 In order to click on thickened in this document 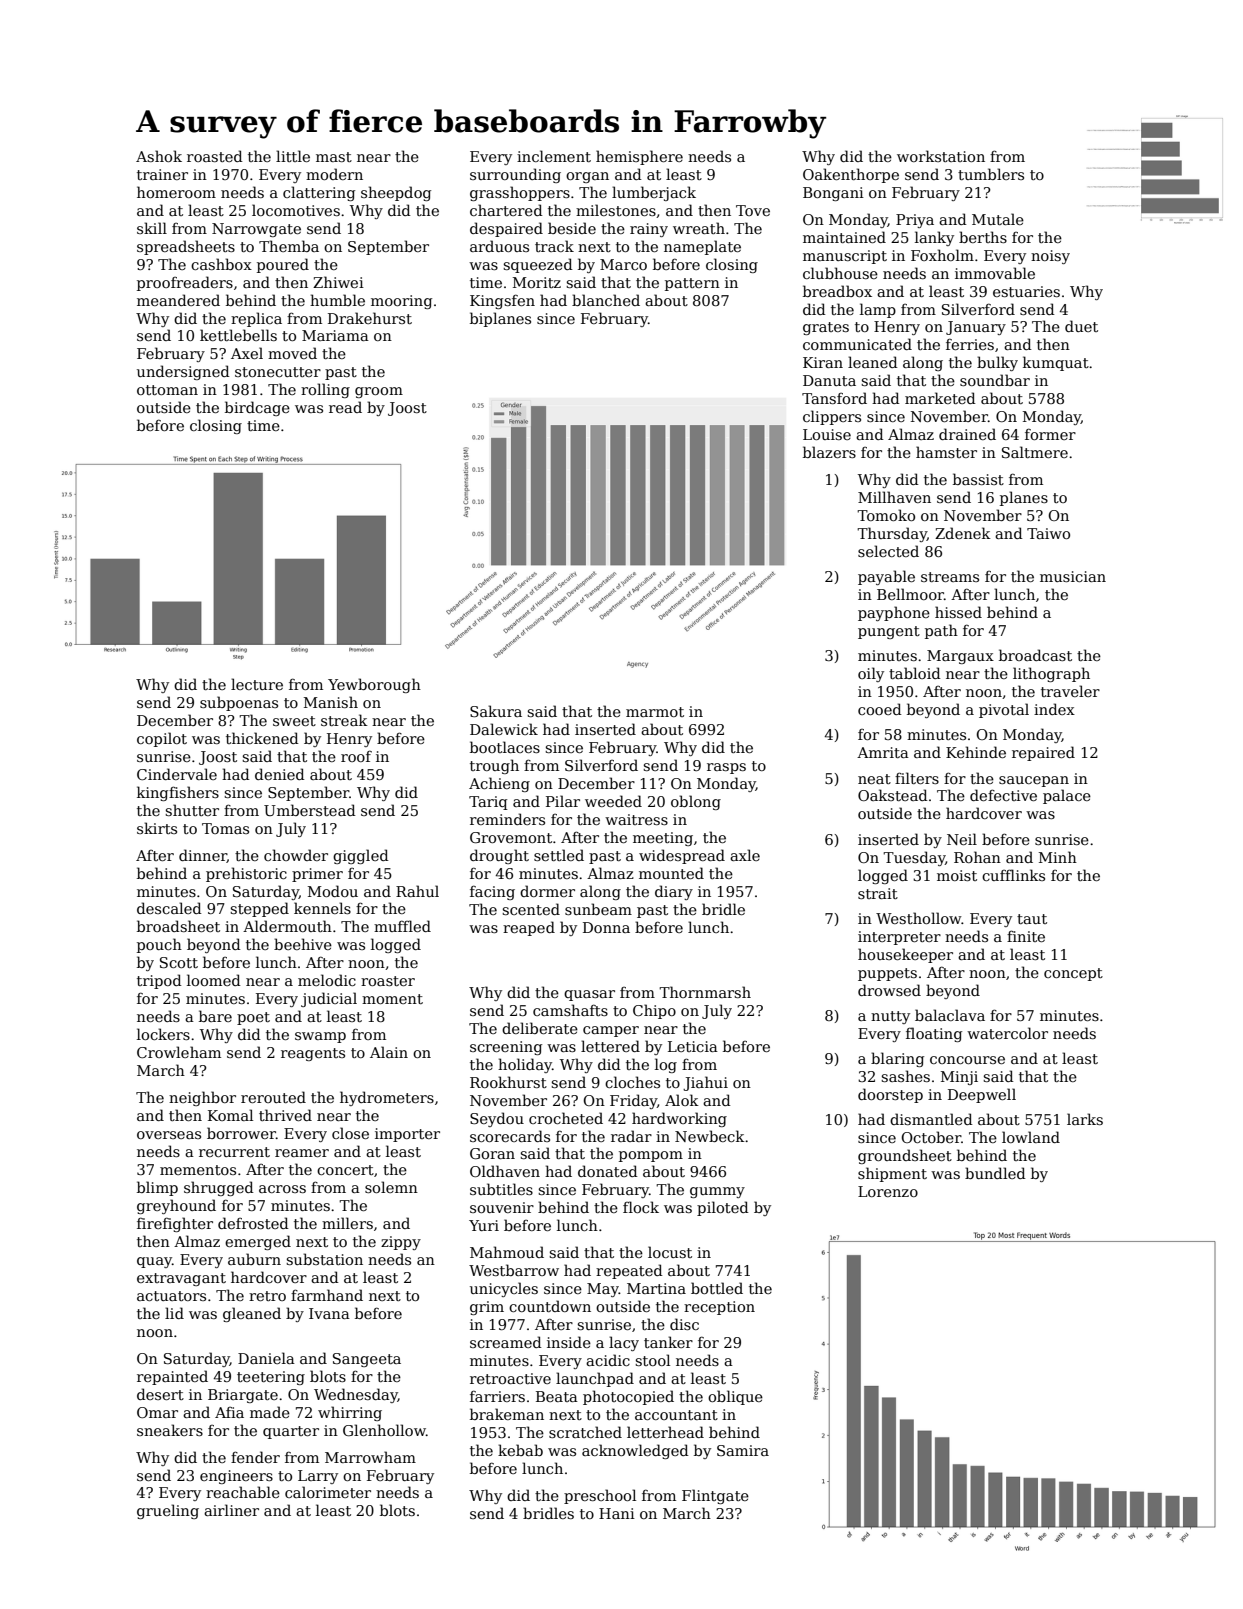, I will do `click(262, 738)`.
